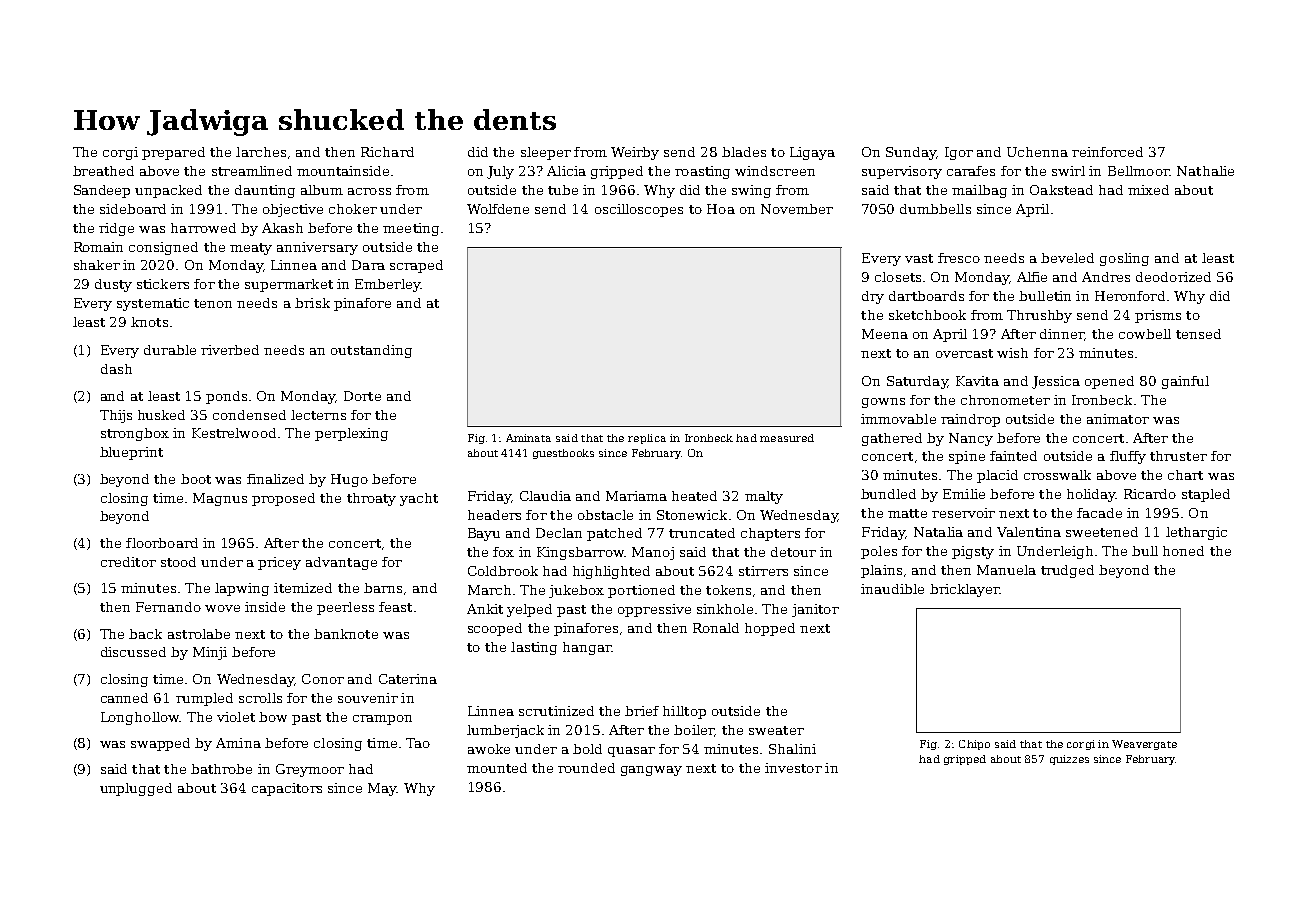  Describe the element at coordinates (322, 190) in the screenshot. I see `album` at that location.
